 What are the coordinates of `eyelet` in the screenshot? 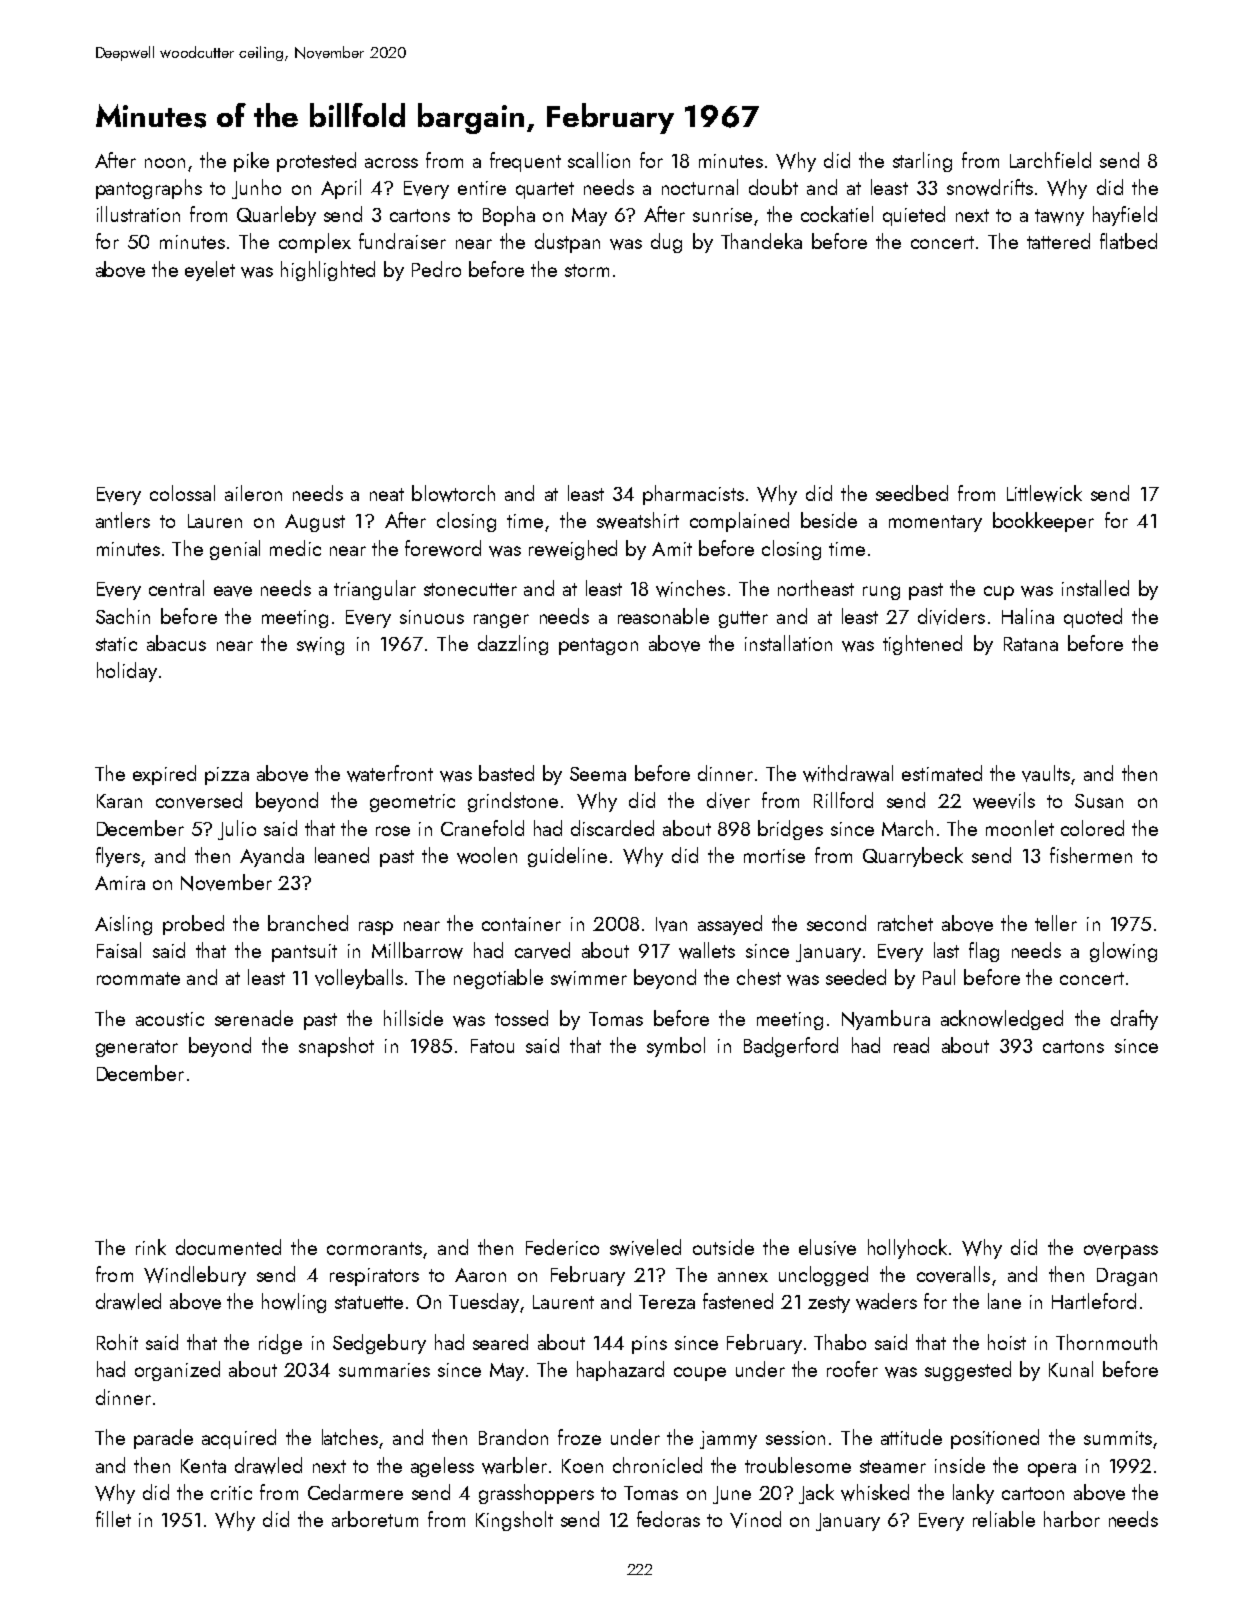 It's located at (210, 271).
